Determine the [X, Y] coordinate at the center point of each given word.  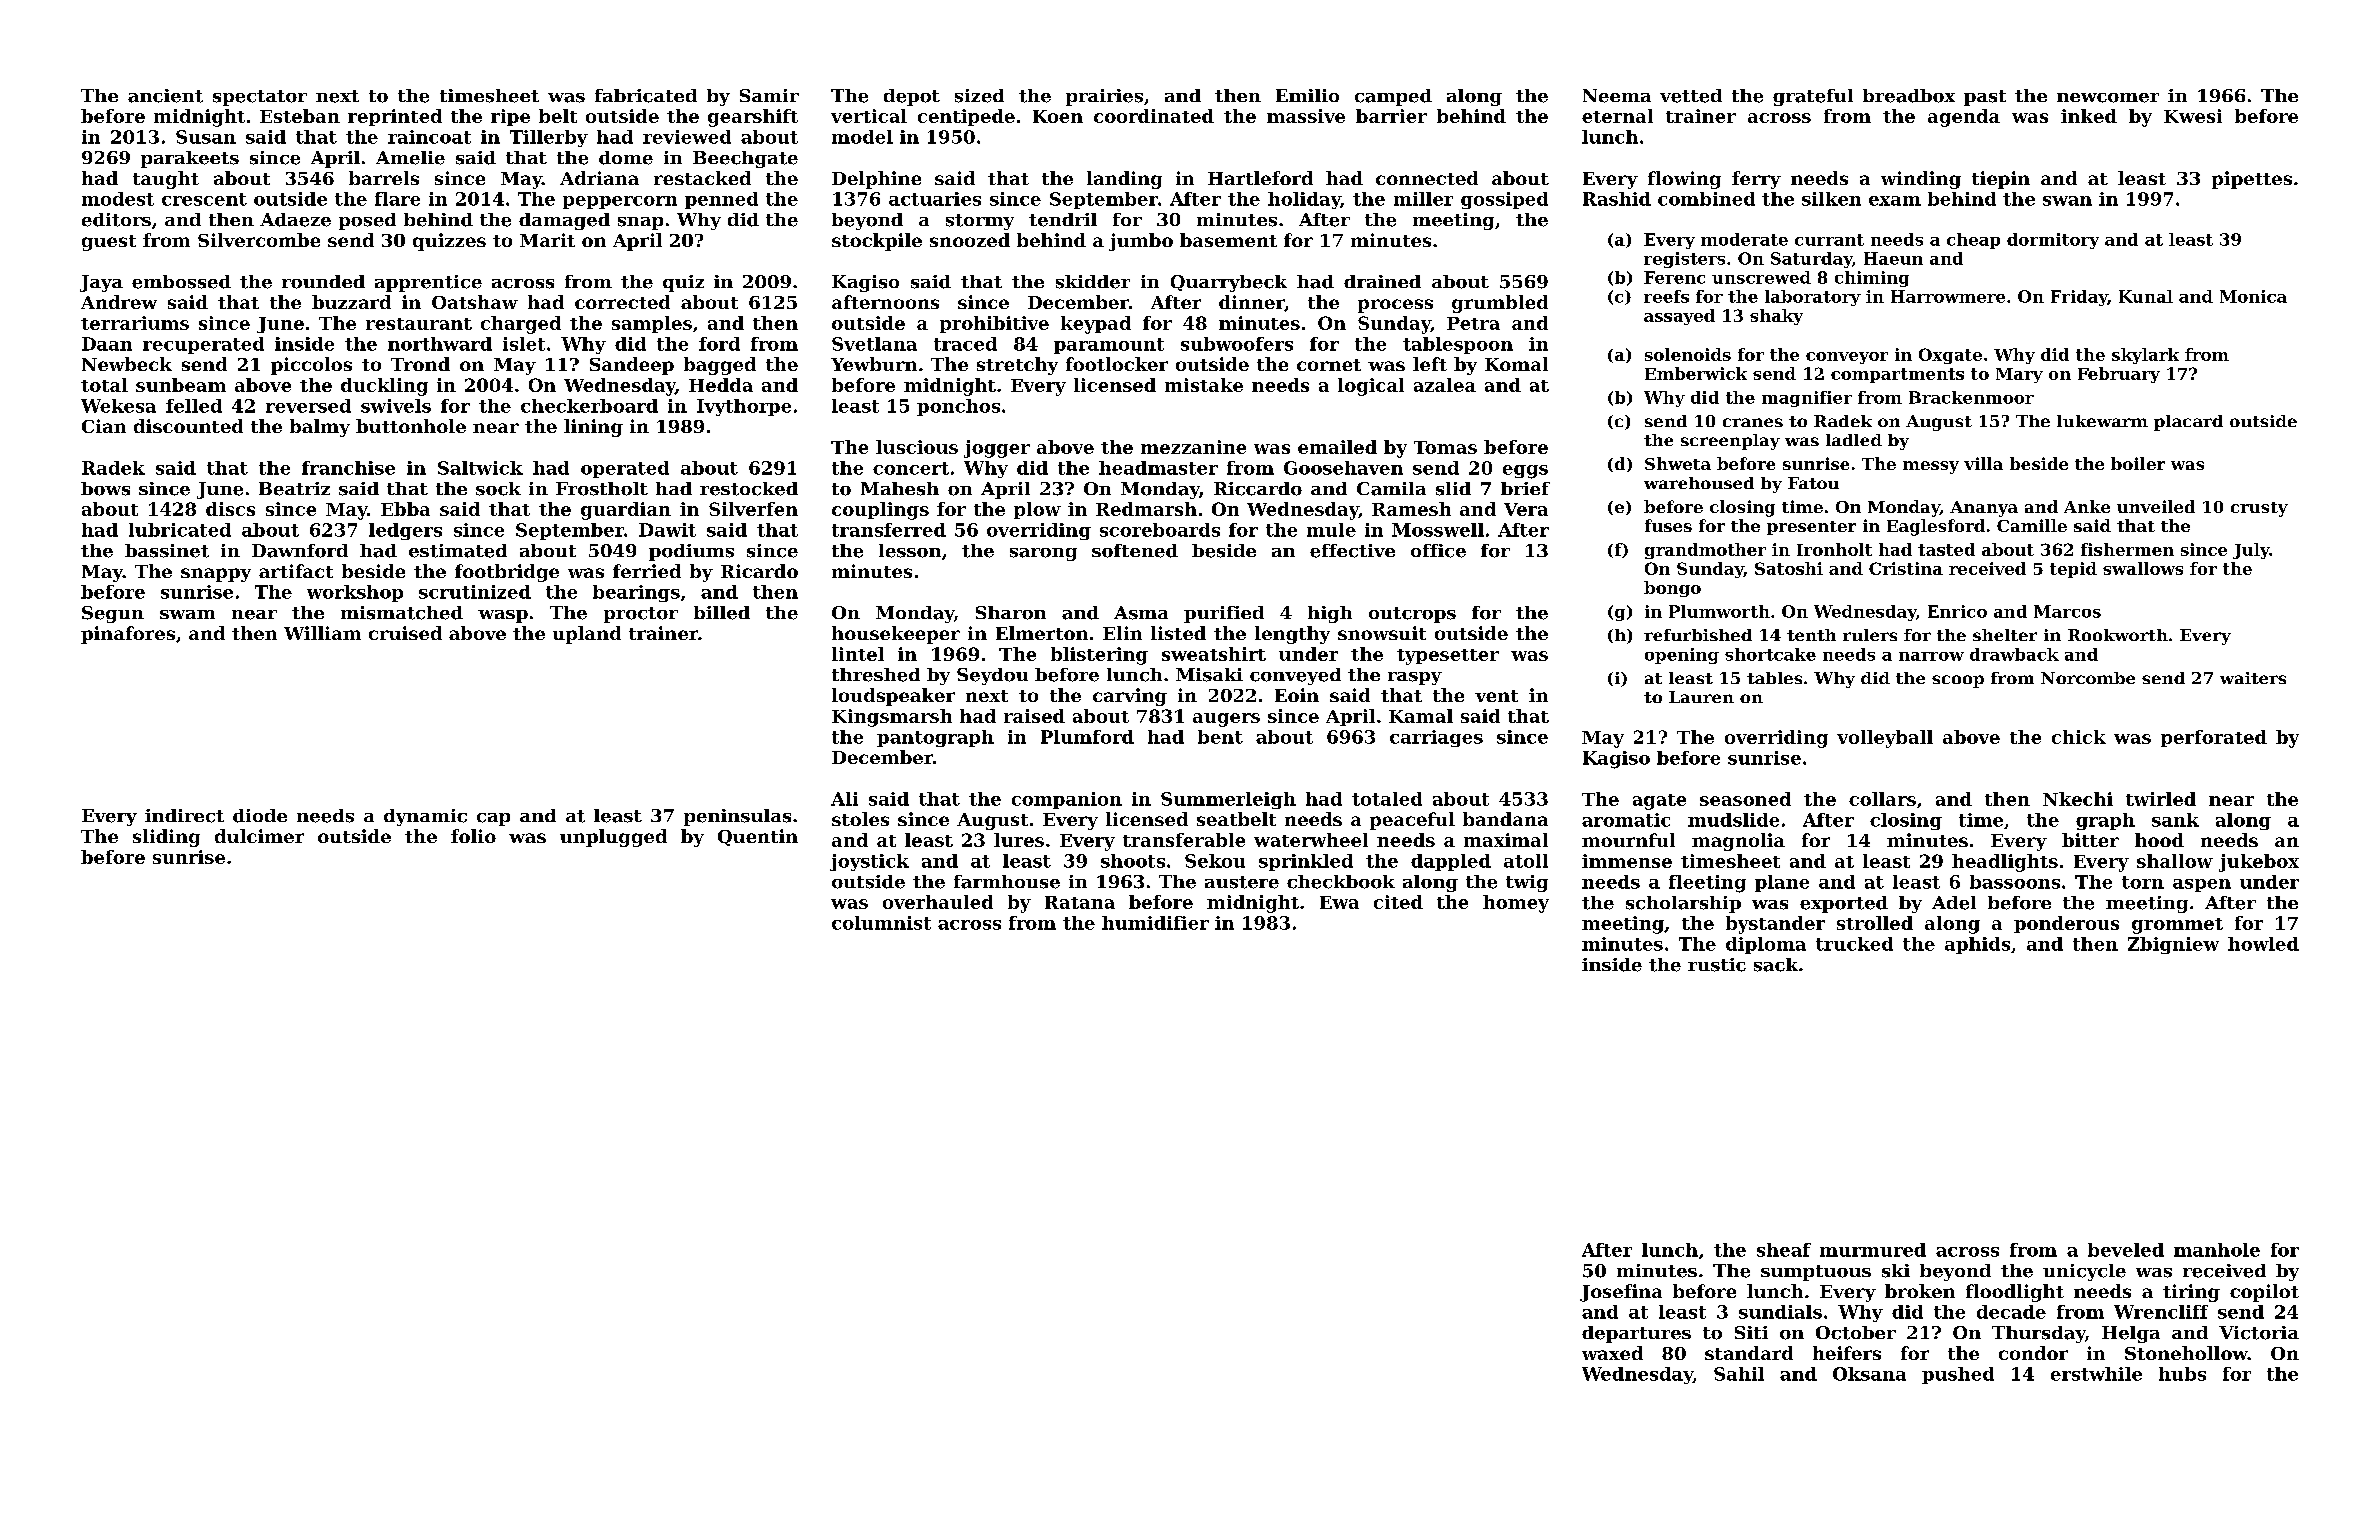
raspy [1415, 678]
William [322, 633]
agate [1659, 802]
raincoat [429, 137]
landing [1124, 180]
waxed [1612, 1353]
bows [105, 489]
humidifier [1155, 923]
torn [2143, 882]
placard [2188, 423]
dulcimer [259, 836]
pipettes [2252, 180]
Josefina [1621, 1293]
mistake [1204, 385]
